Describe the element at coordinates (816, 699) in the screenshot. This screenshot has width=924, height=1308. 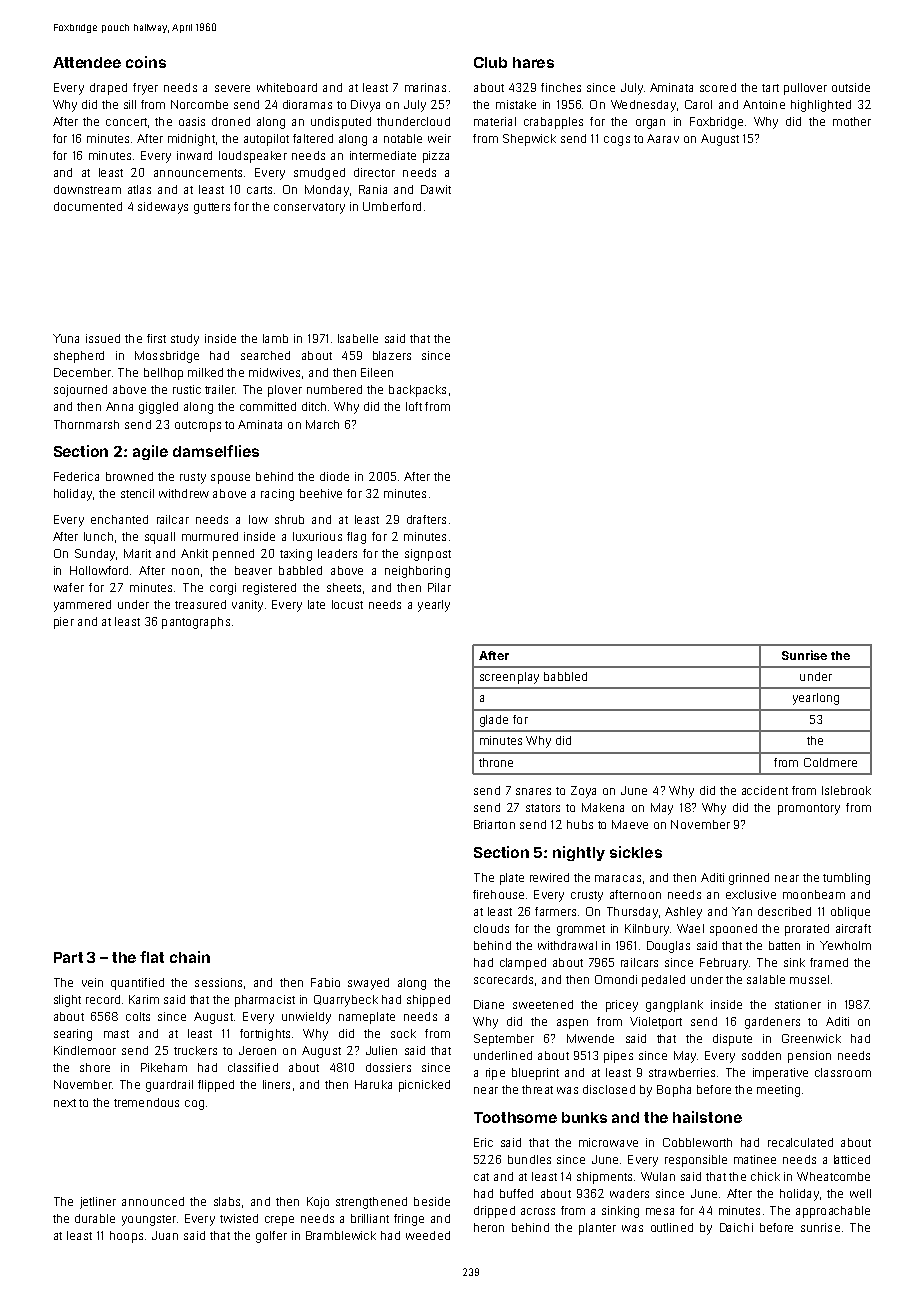
I see `yearlong` at that location.
